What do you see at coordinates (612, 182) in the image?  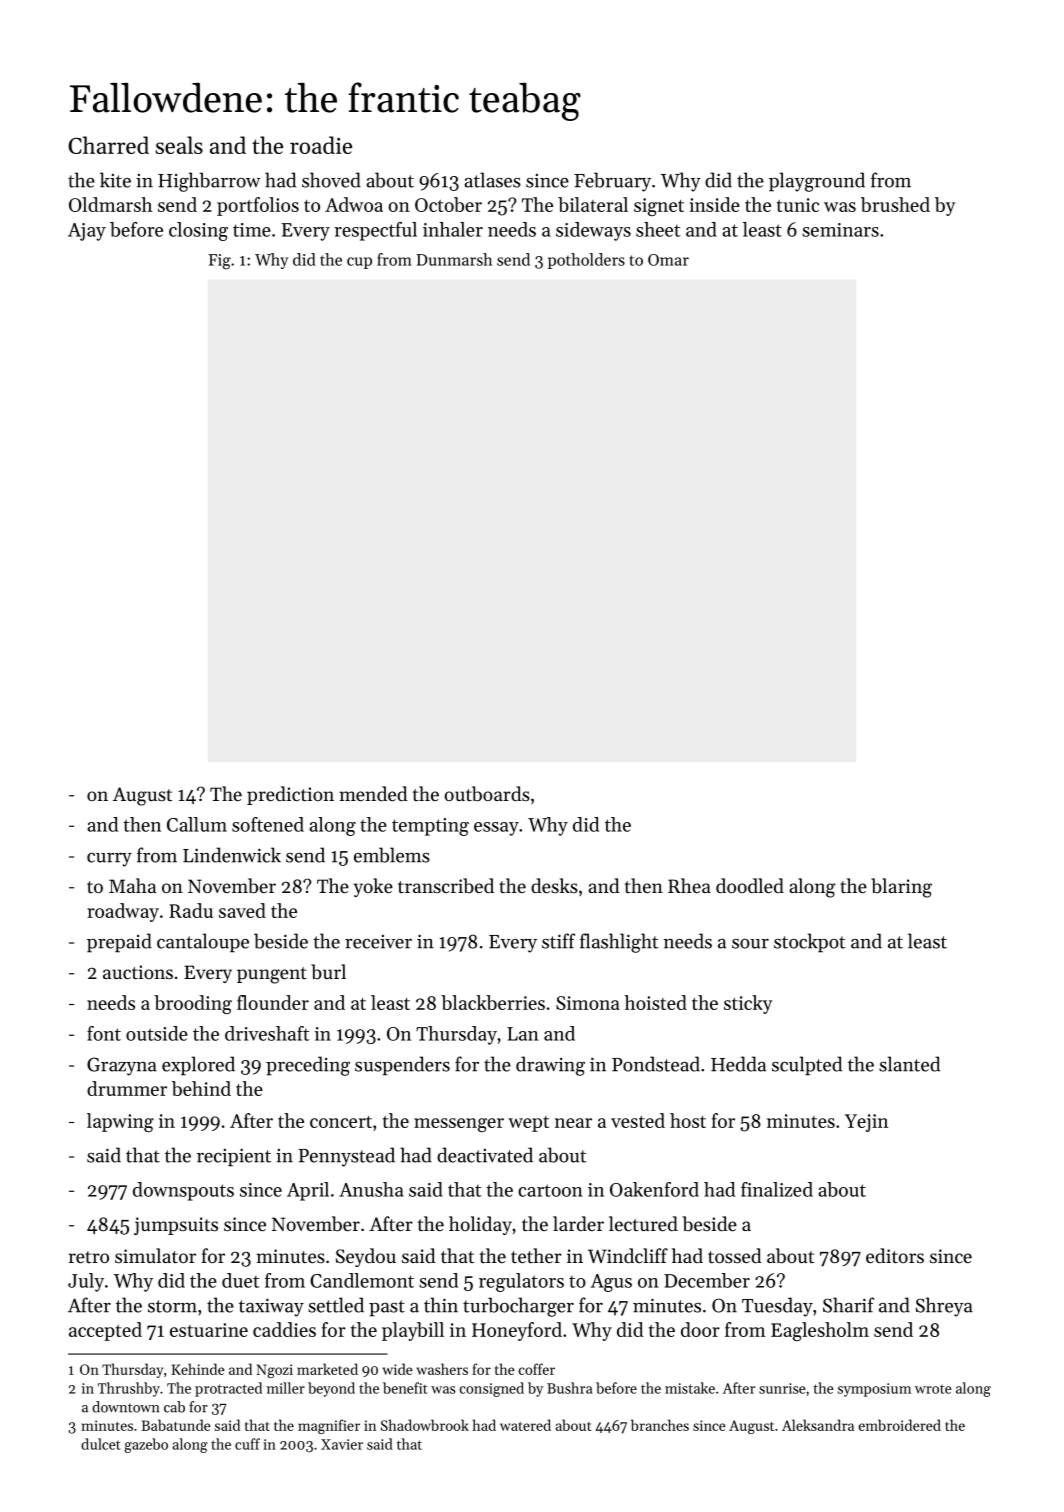 I see `February` at bounding box center [612, 182].
